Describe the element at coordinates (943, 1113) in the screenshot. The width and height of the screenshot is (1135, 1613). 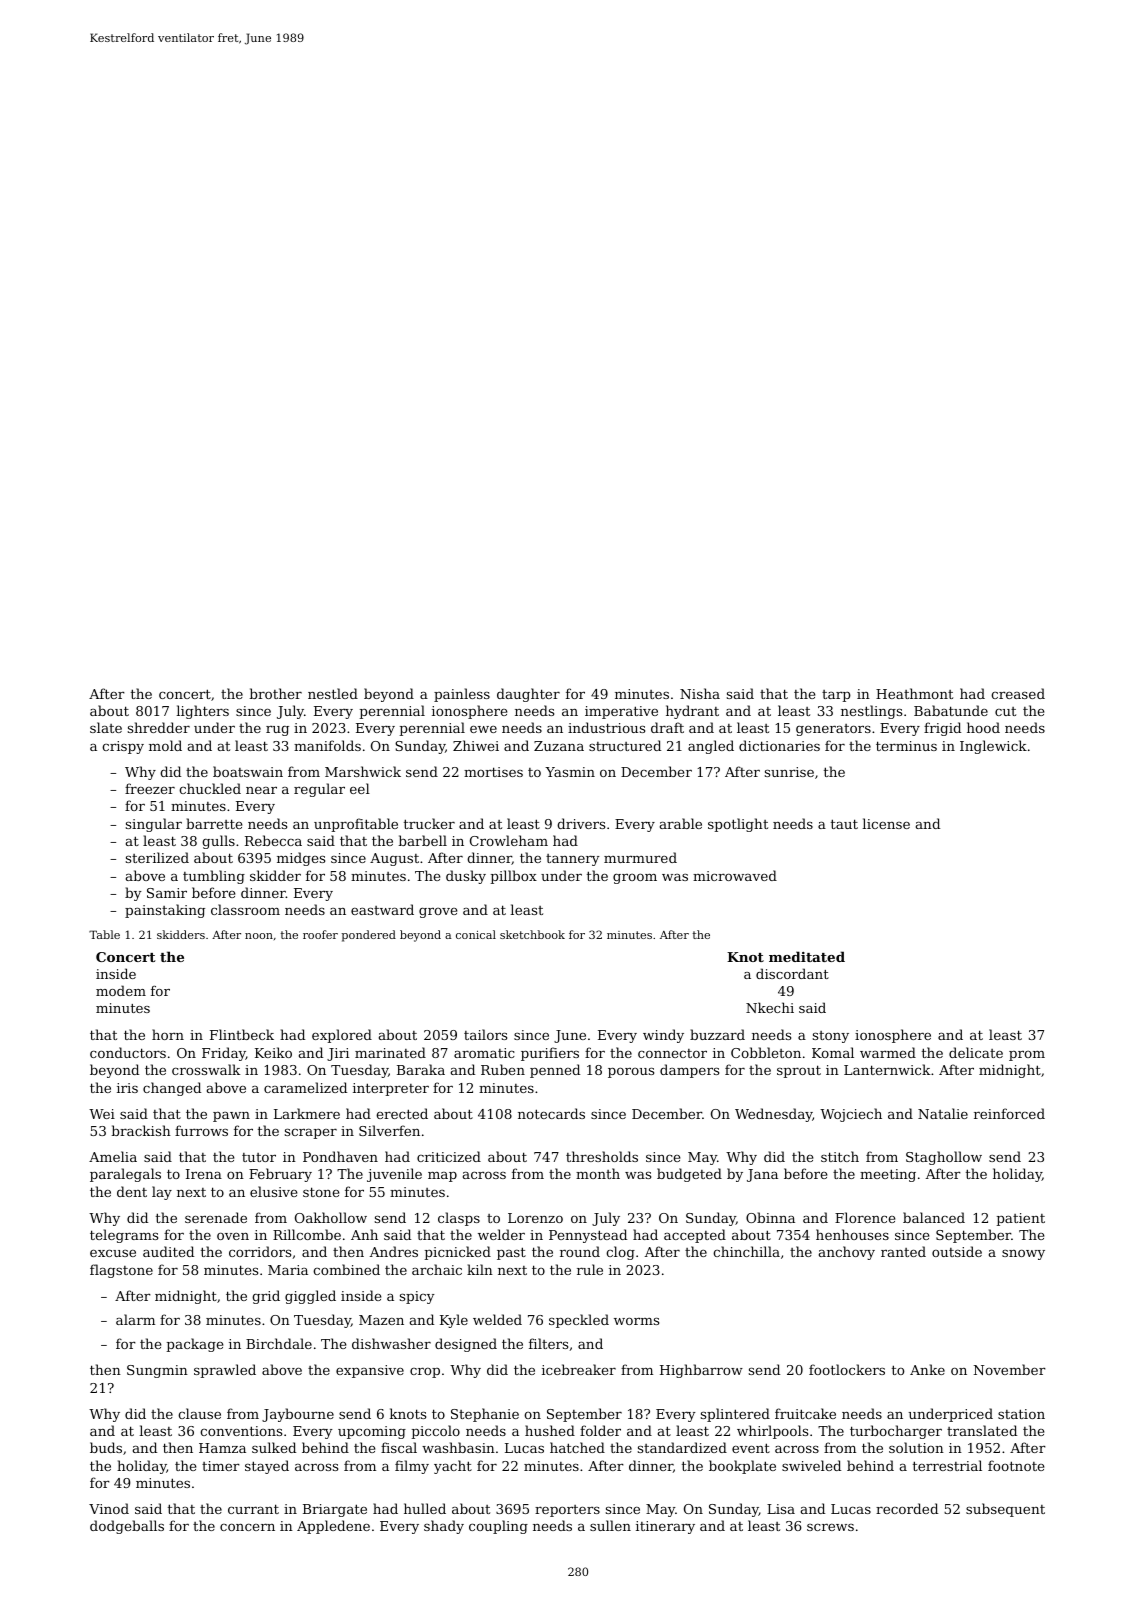
I see `Natalie` at that location.
